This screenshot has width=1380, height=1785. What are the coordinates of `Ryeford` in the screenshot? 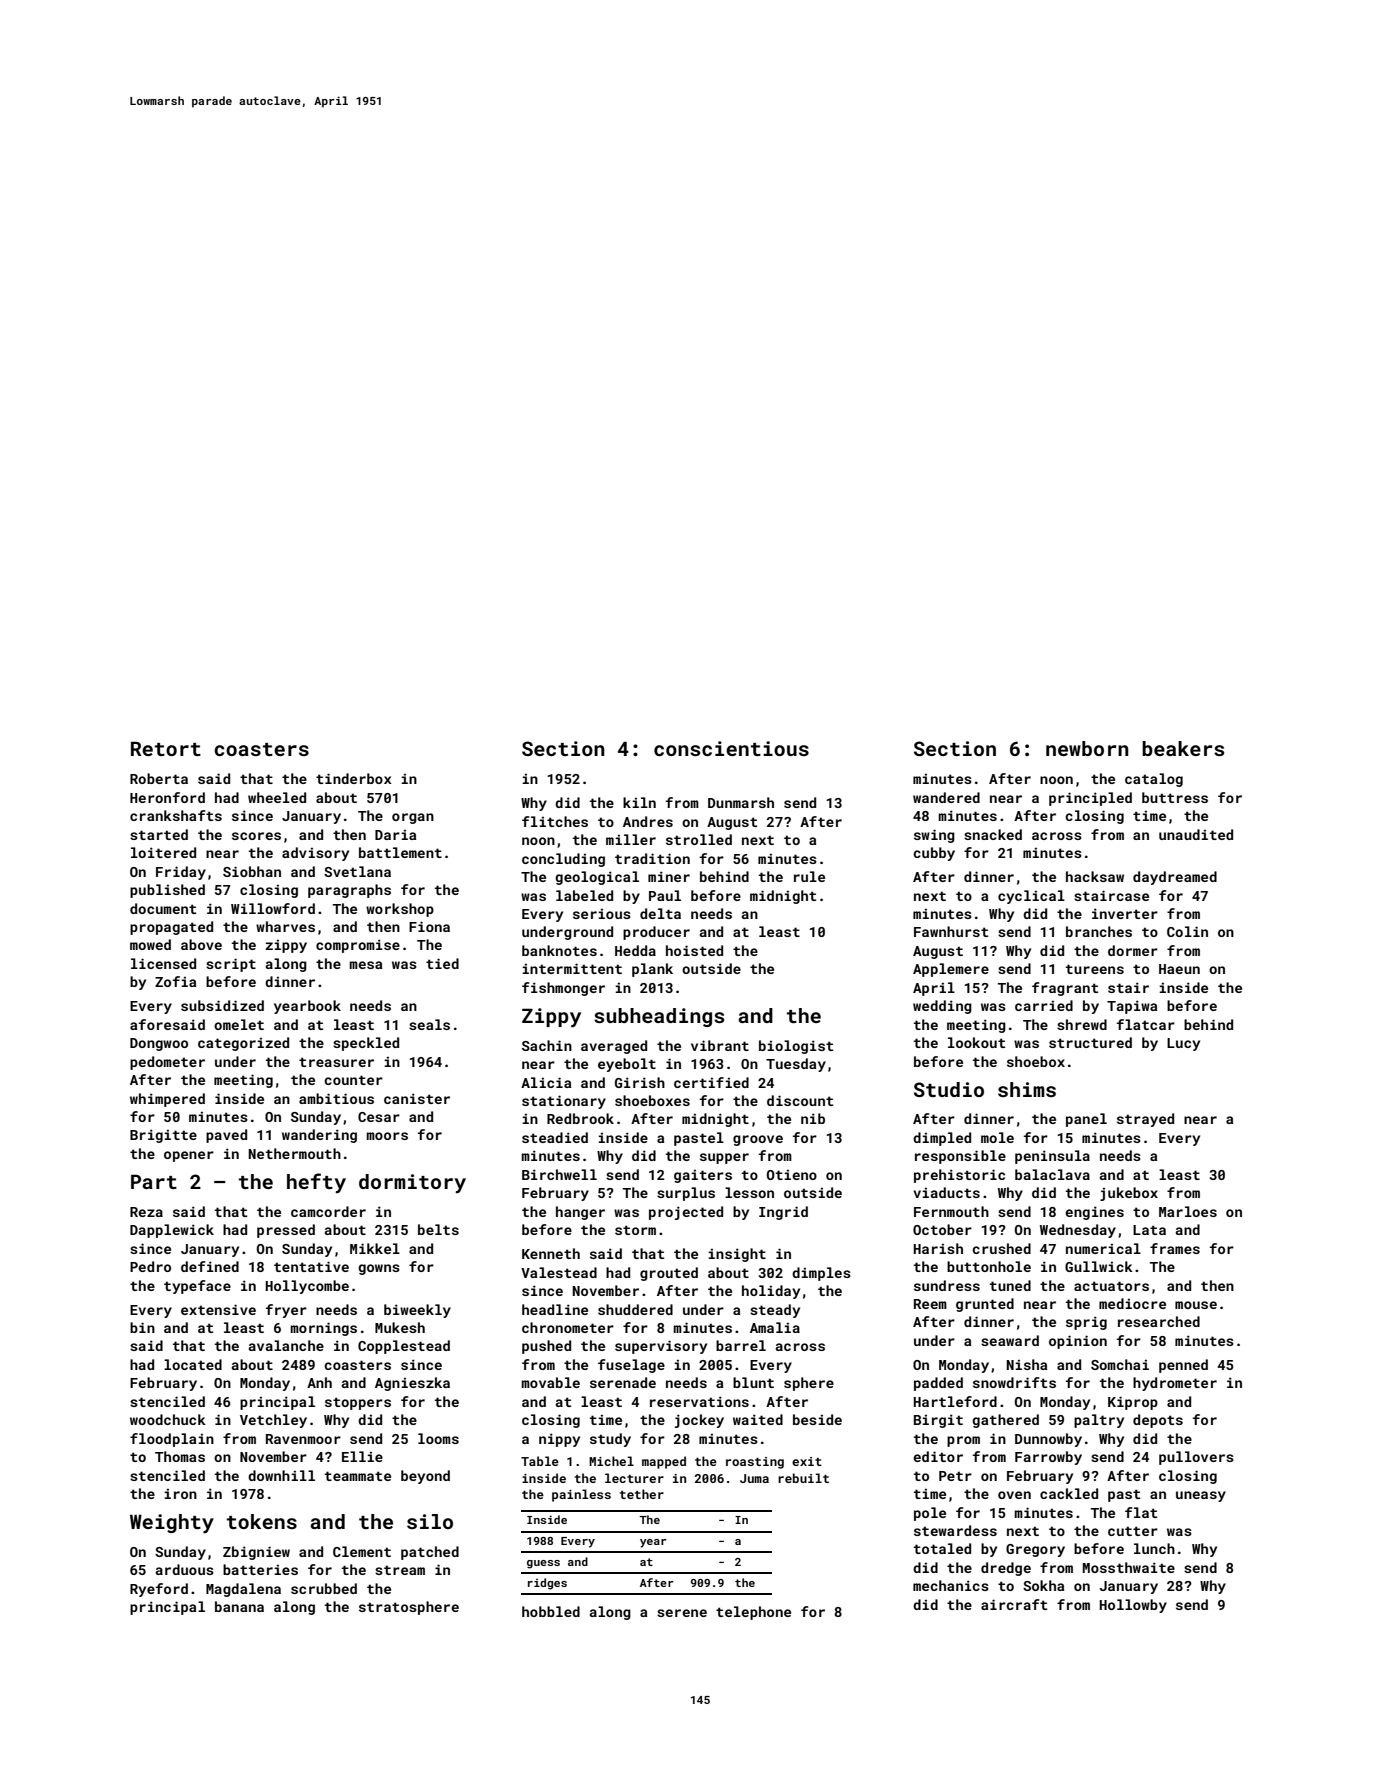 It's located at (159, 1590).
